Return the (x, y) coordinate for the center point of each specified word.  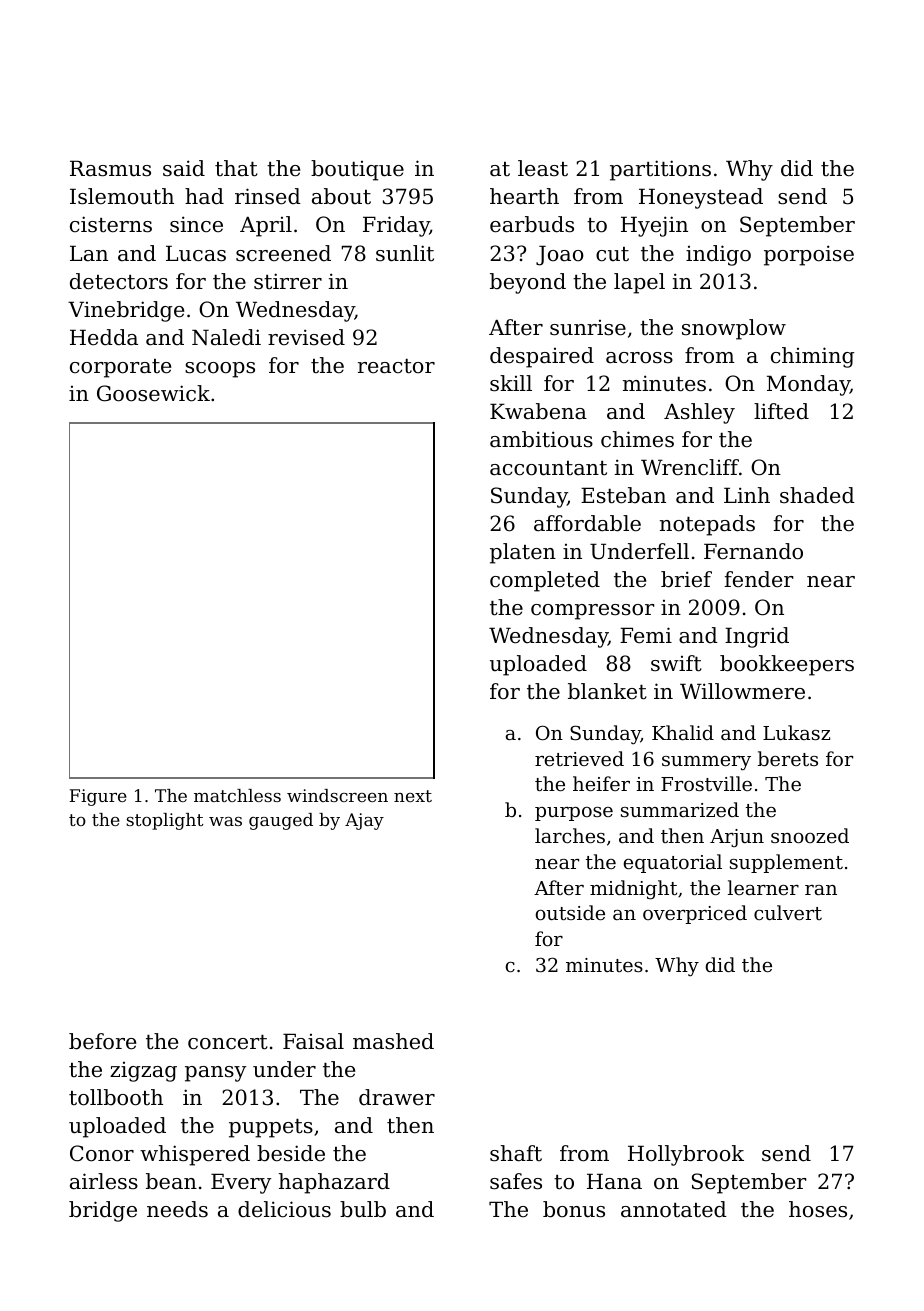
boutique (357, 170)
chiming (812, 357)
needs (177, 1209)
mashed (393, 1041)
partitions (660, 170)
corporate (120, 368)
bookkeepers (787, 665)
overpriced (695, 914)
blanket (607, 691)
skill (511, 383)
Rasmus (110, 168)
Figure (98, 797)
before (102, 1041)
